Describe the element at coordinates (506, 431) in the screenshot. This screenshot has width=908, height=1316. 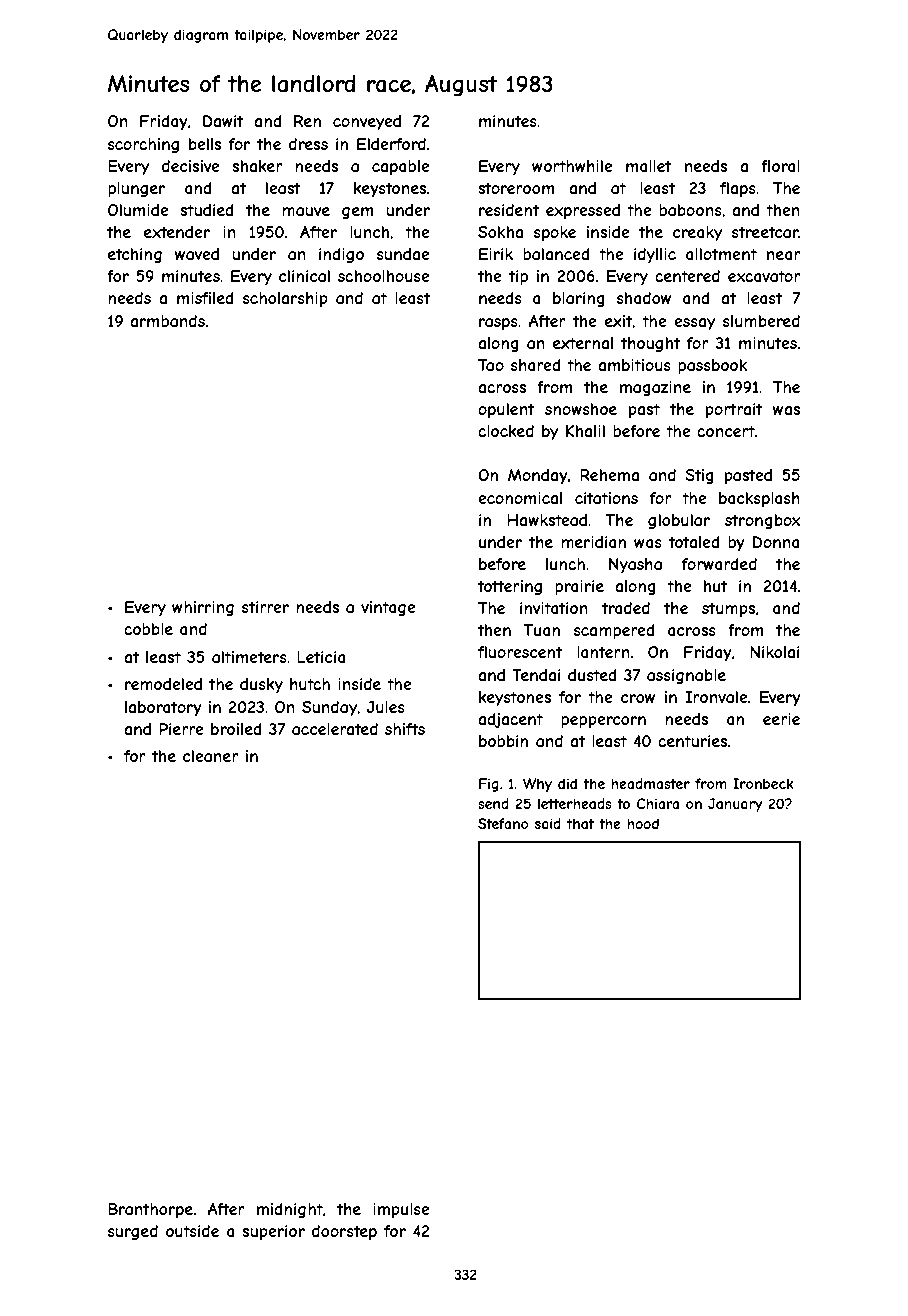
I see `clocked` at that location.
